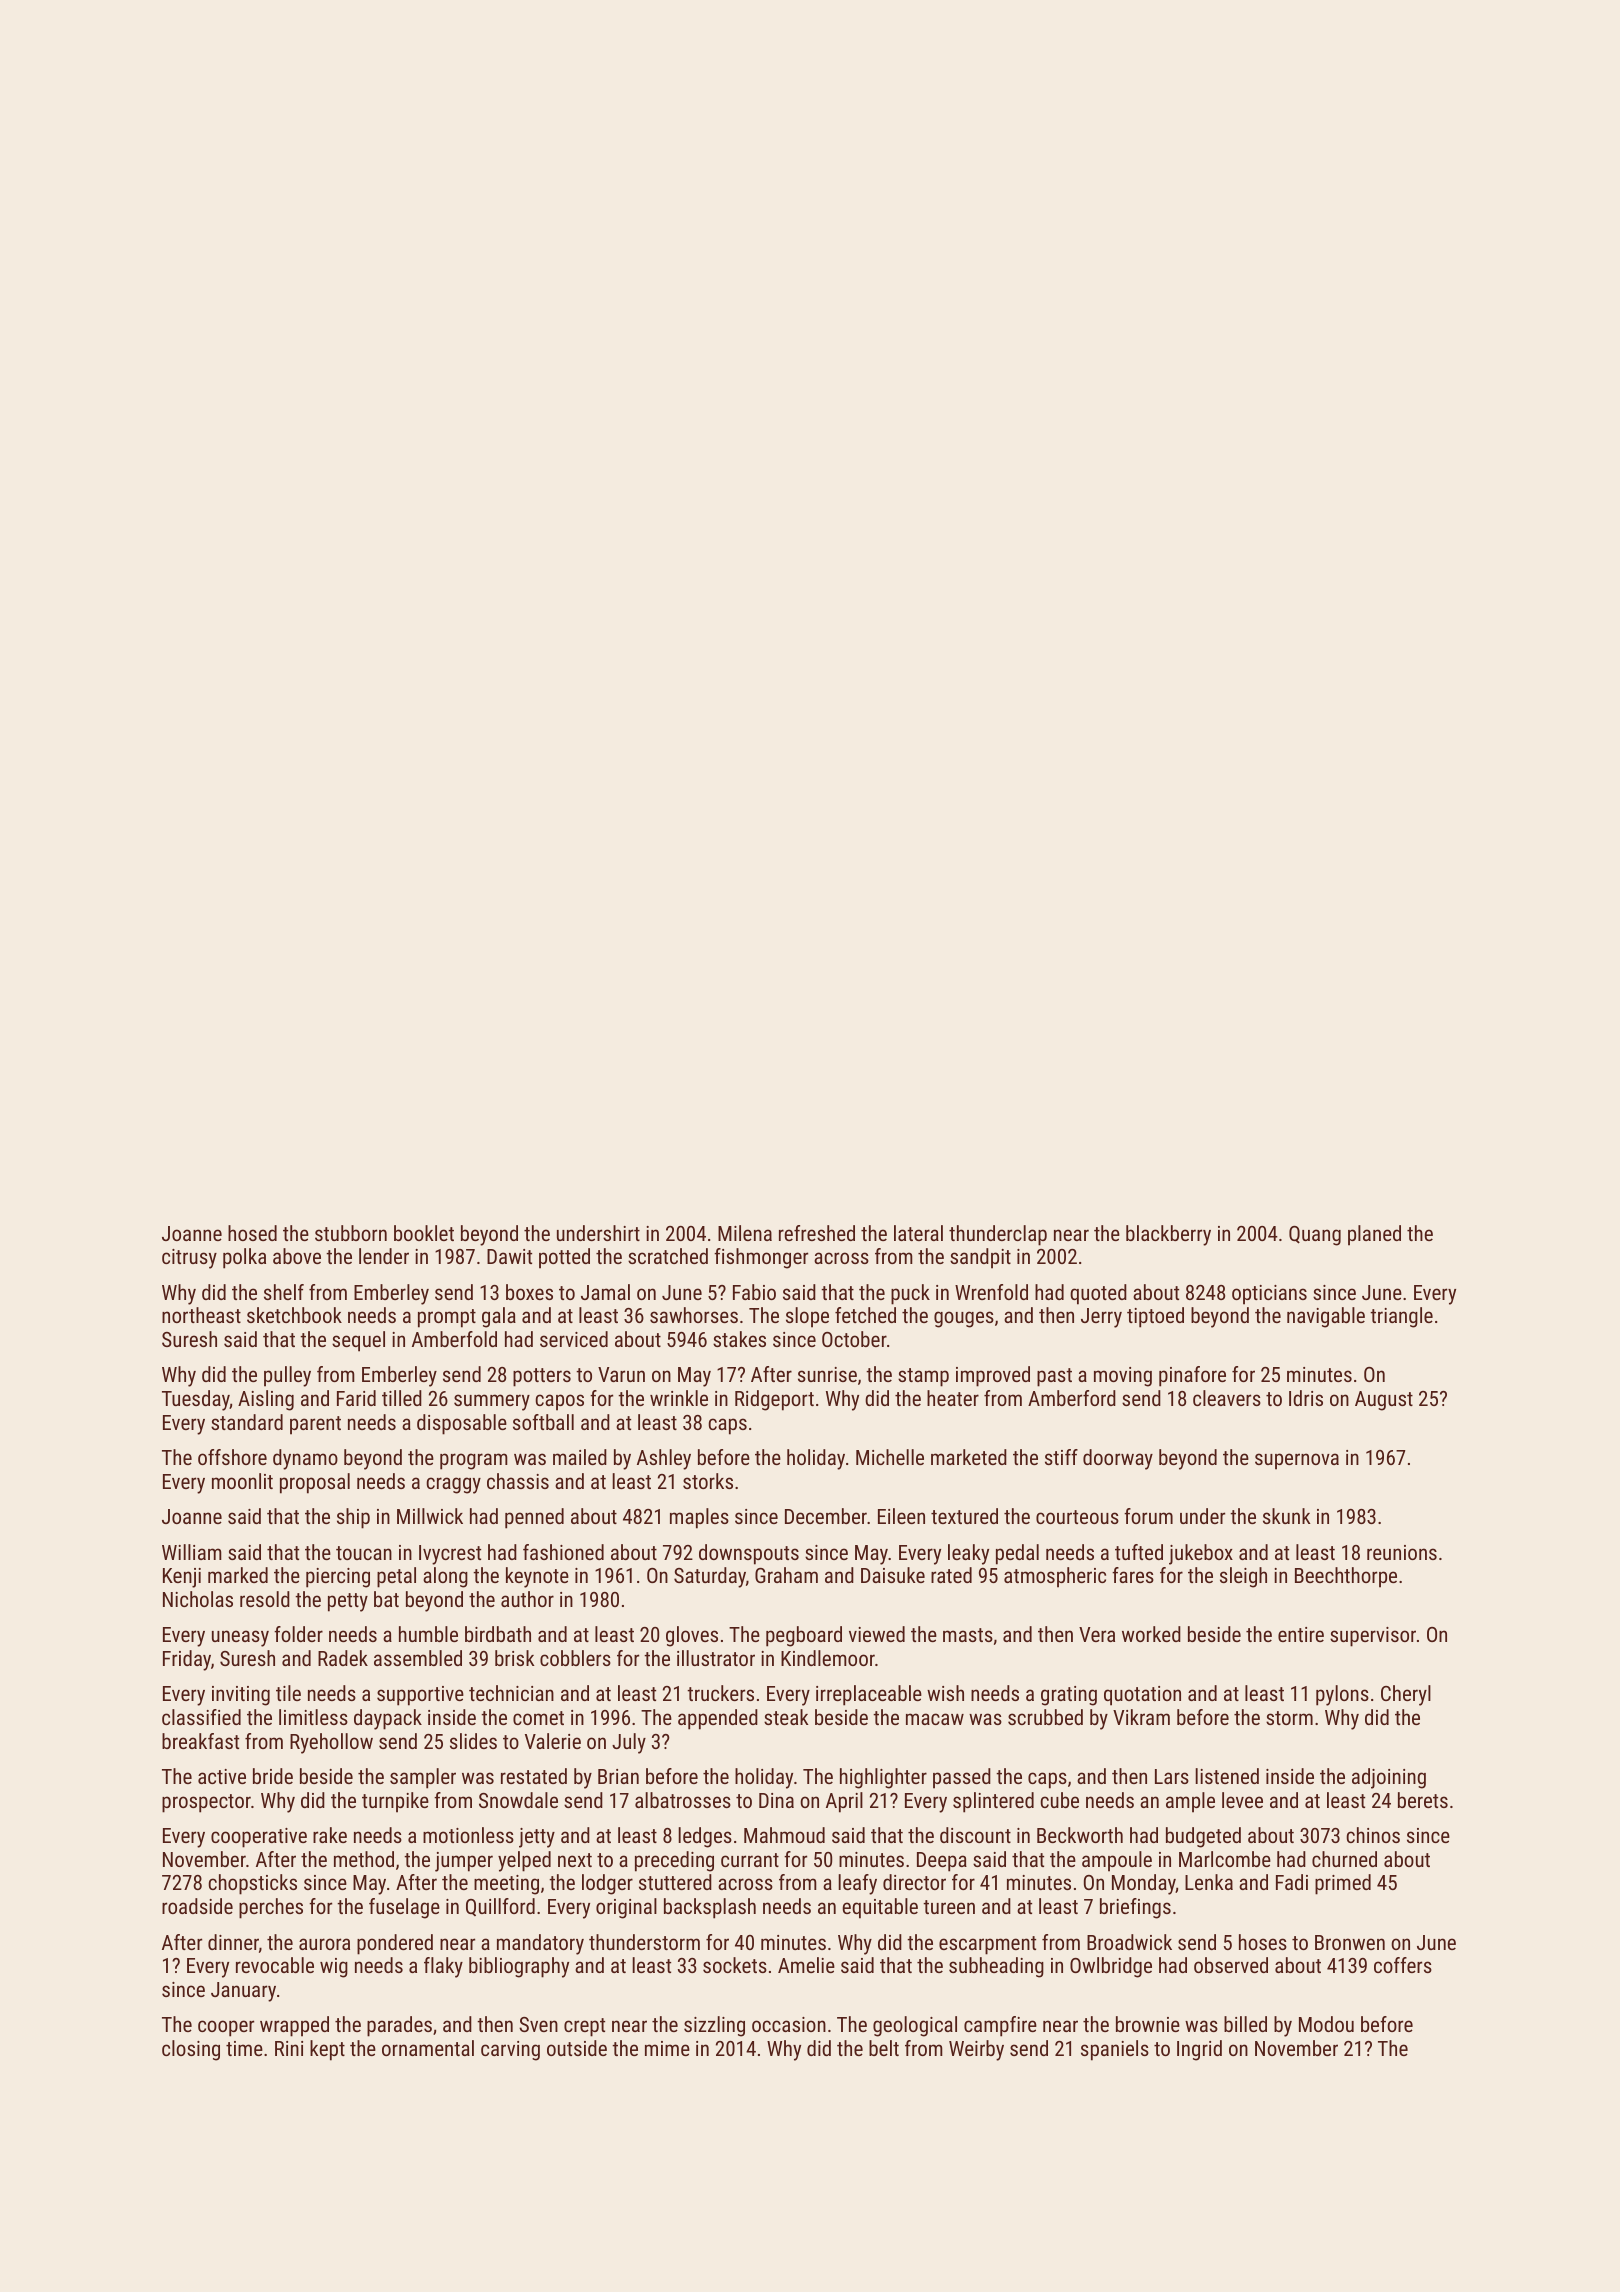 The height and width of the document is (2292, 1620). I want to click on Michelle, so click(890, 1457).
